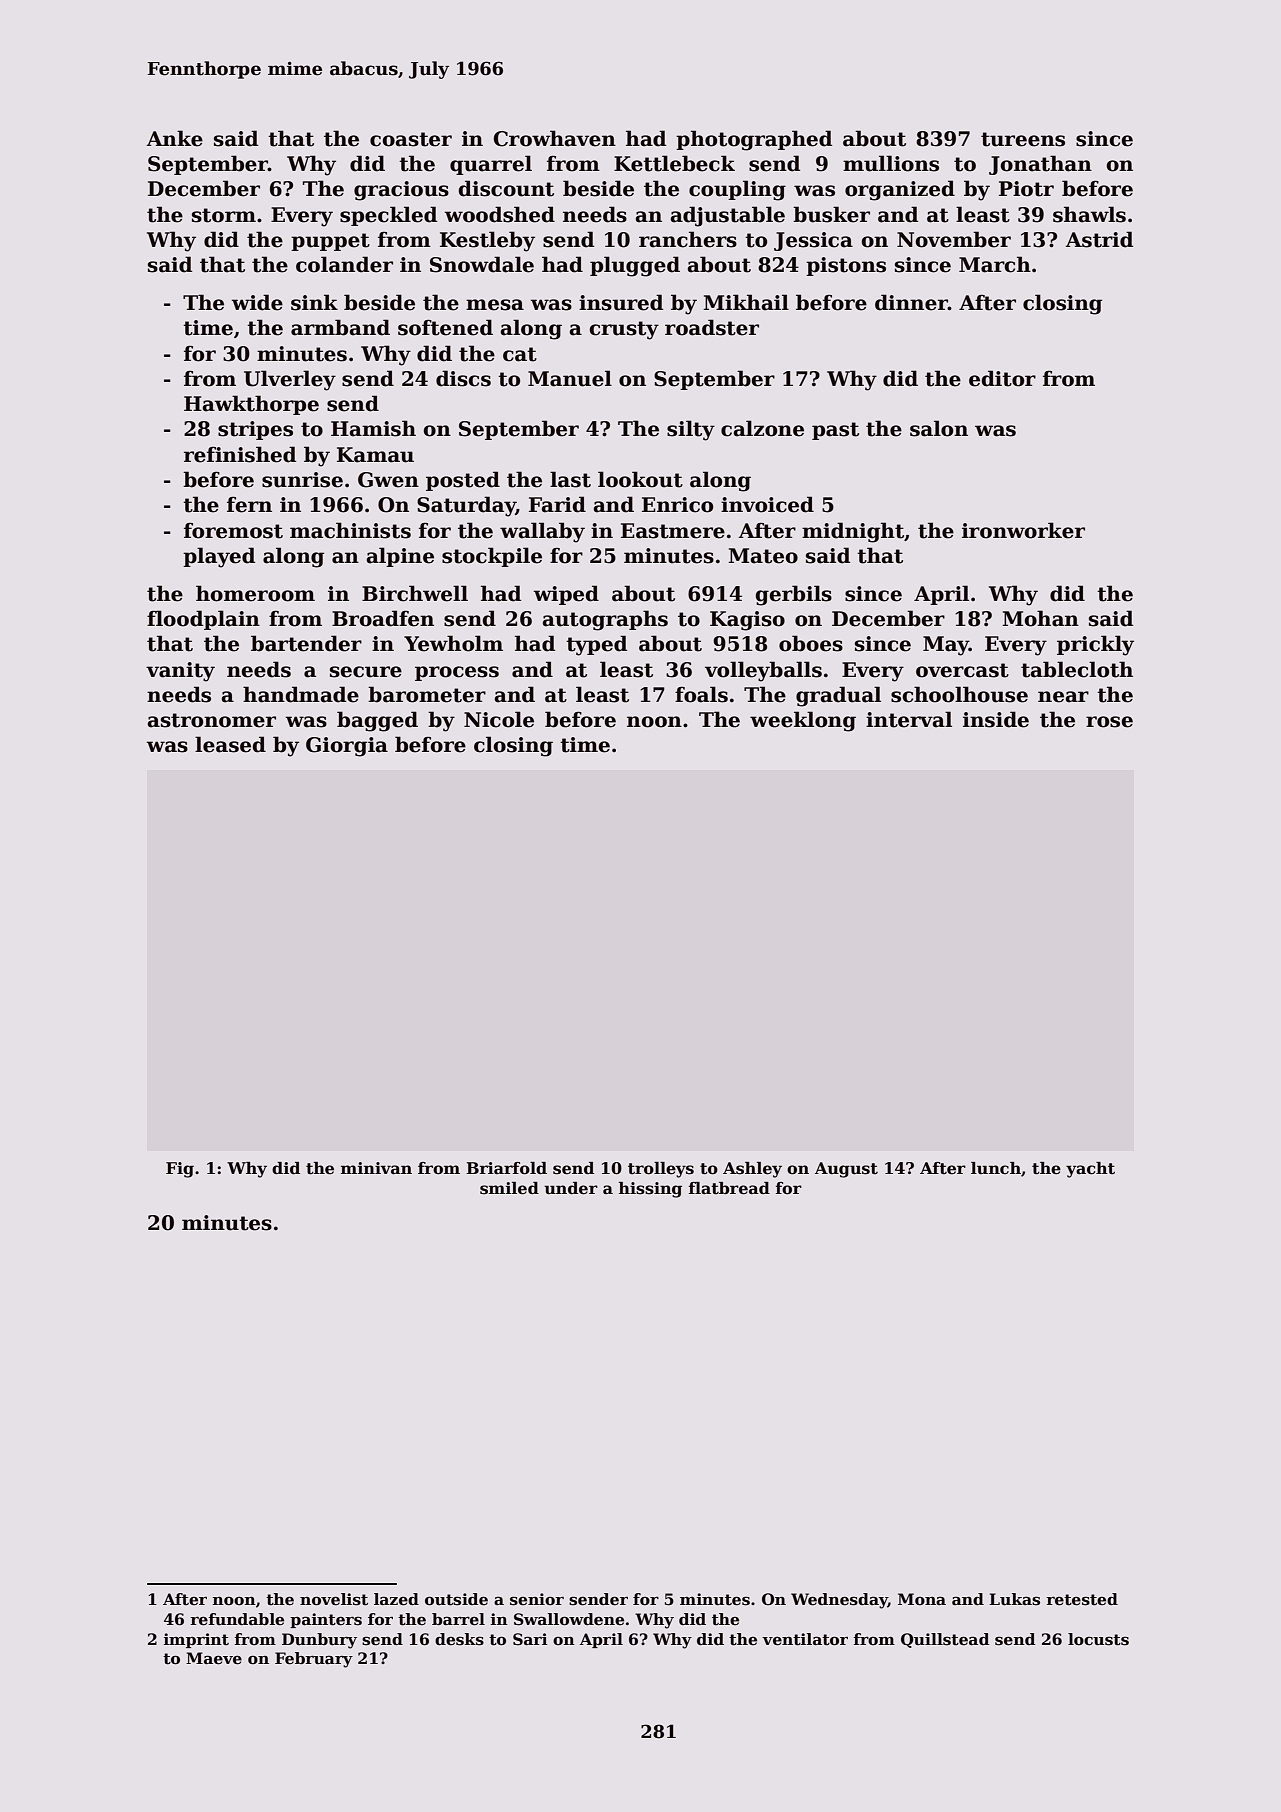 The height and width of the screenshot is (1812, 1281). I want to click on tureens, so click(1023, 139).
